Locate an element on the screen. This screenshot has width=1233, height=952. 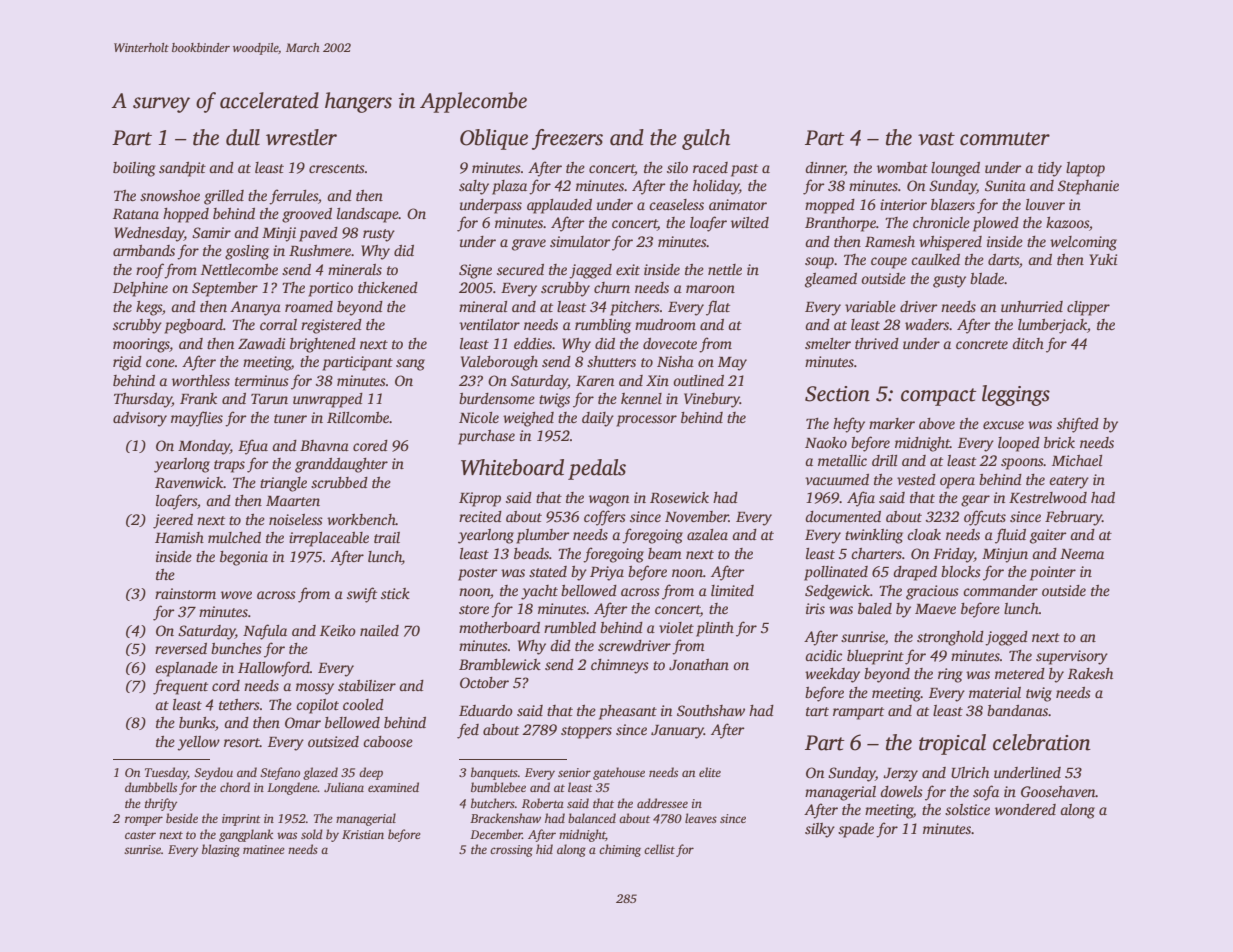
plowed is located at coordinates (996, 224).
